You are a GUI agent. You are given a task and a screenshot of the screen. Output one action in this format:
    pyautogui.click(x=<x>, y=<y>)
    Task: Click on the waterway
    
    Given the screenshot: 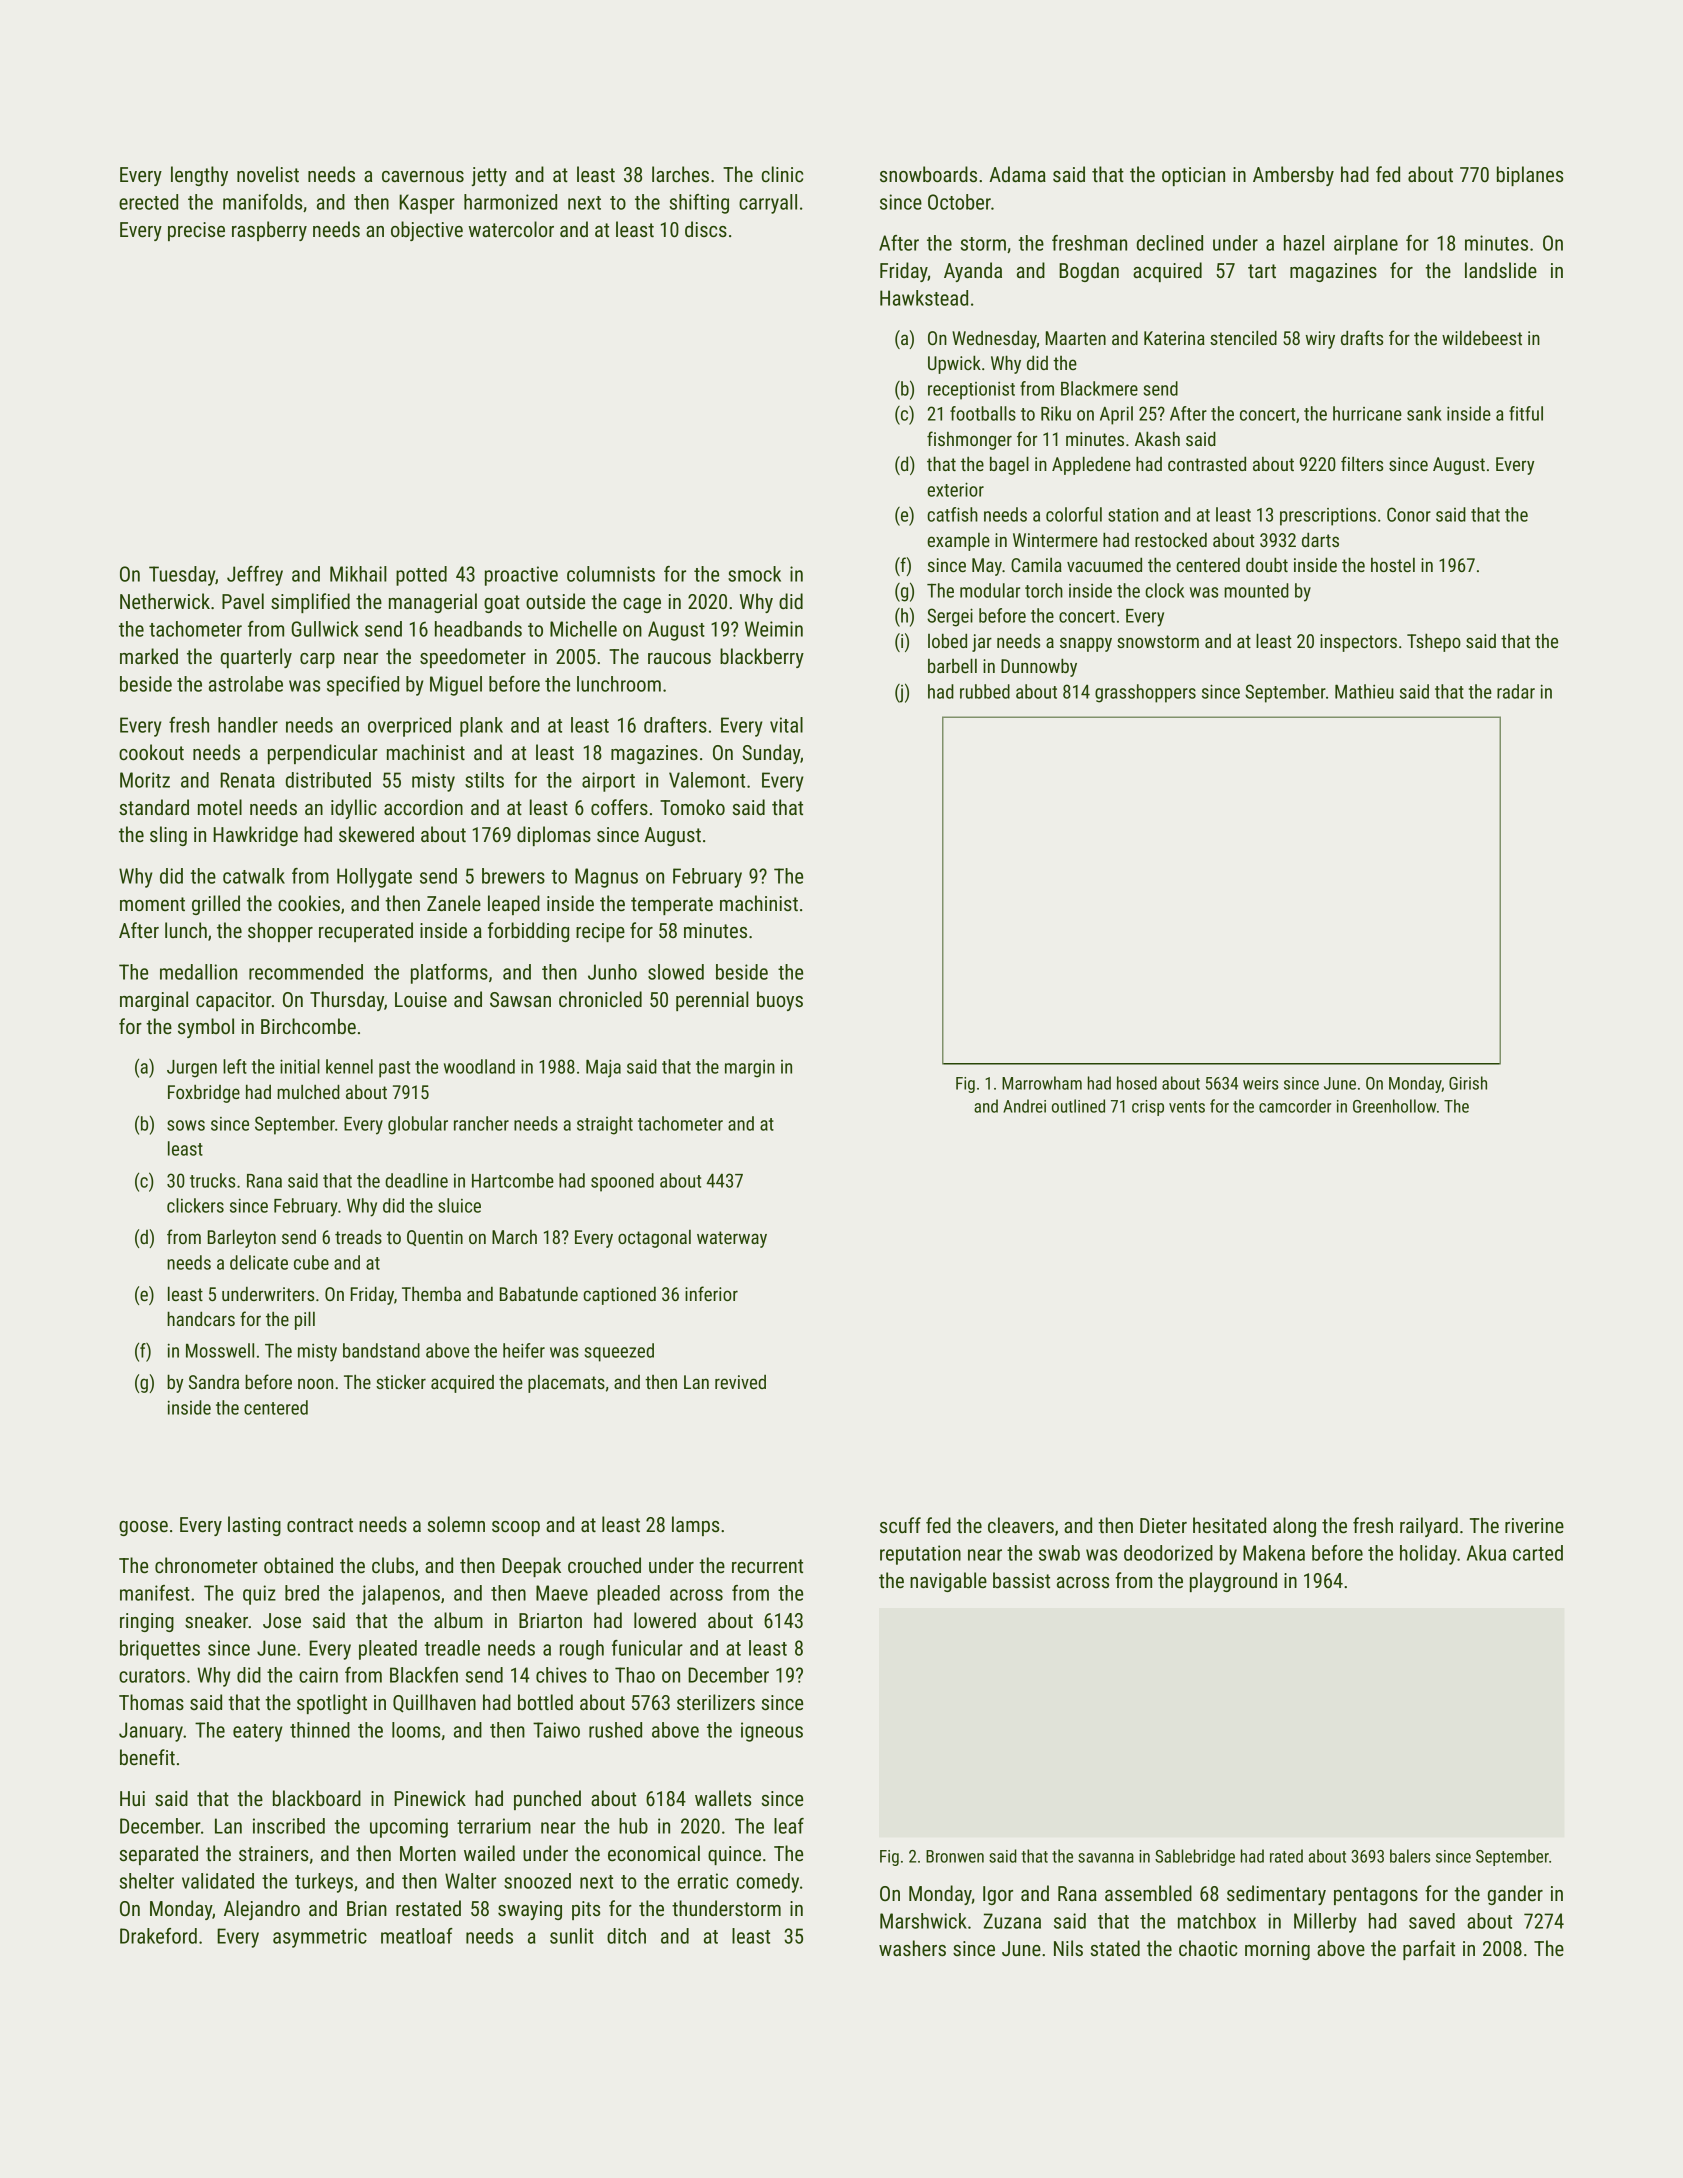 What is the action you would take?
    pyautogui.click(x=732, y=1239)
